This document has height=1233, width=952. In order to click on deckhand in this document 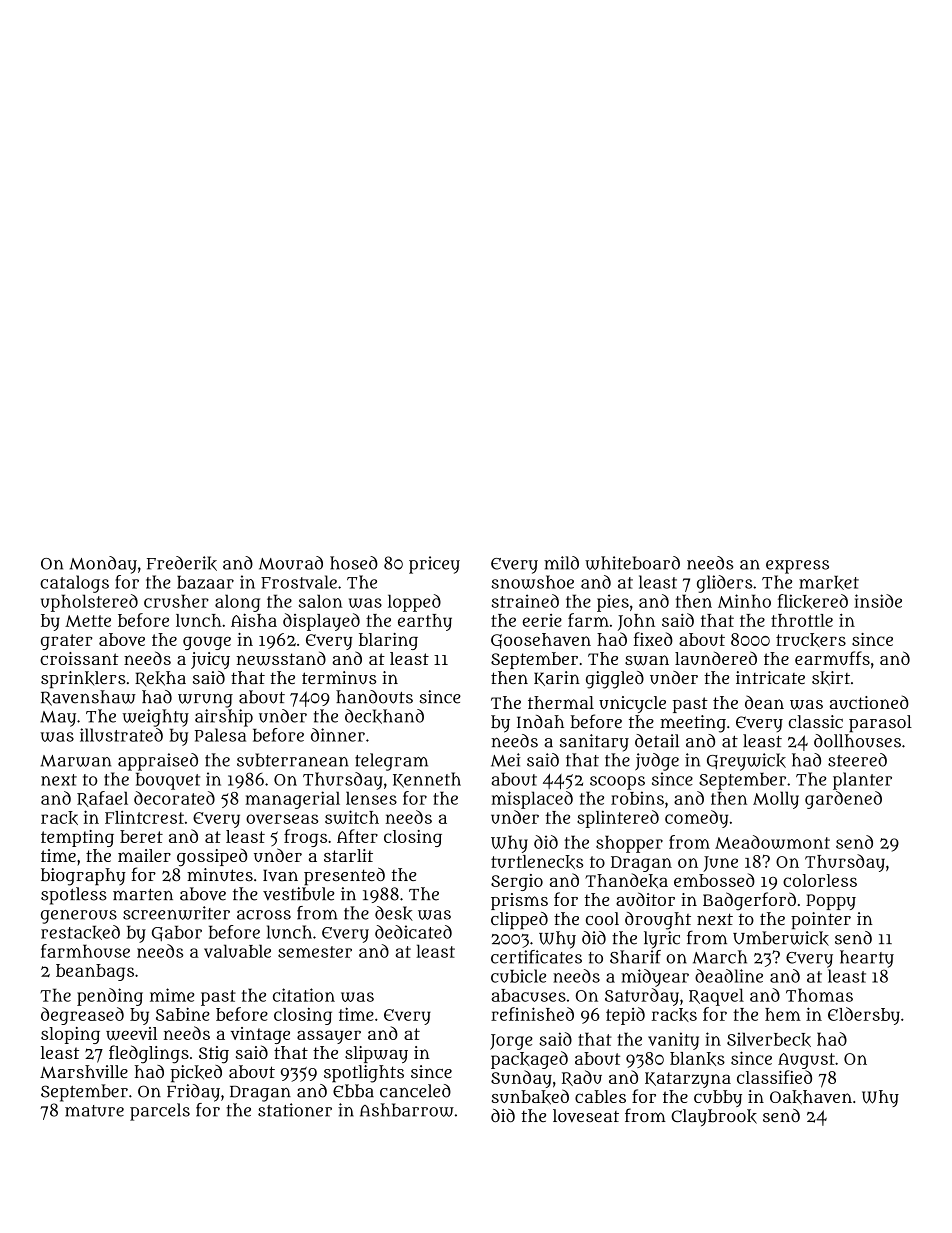, I will do `click(384, 716)`.
